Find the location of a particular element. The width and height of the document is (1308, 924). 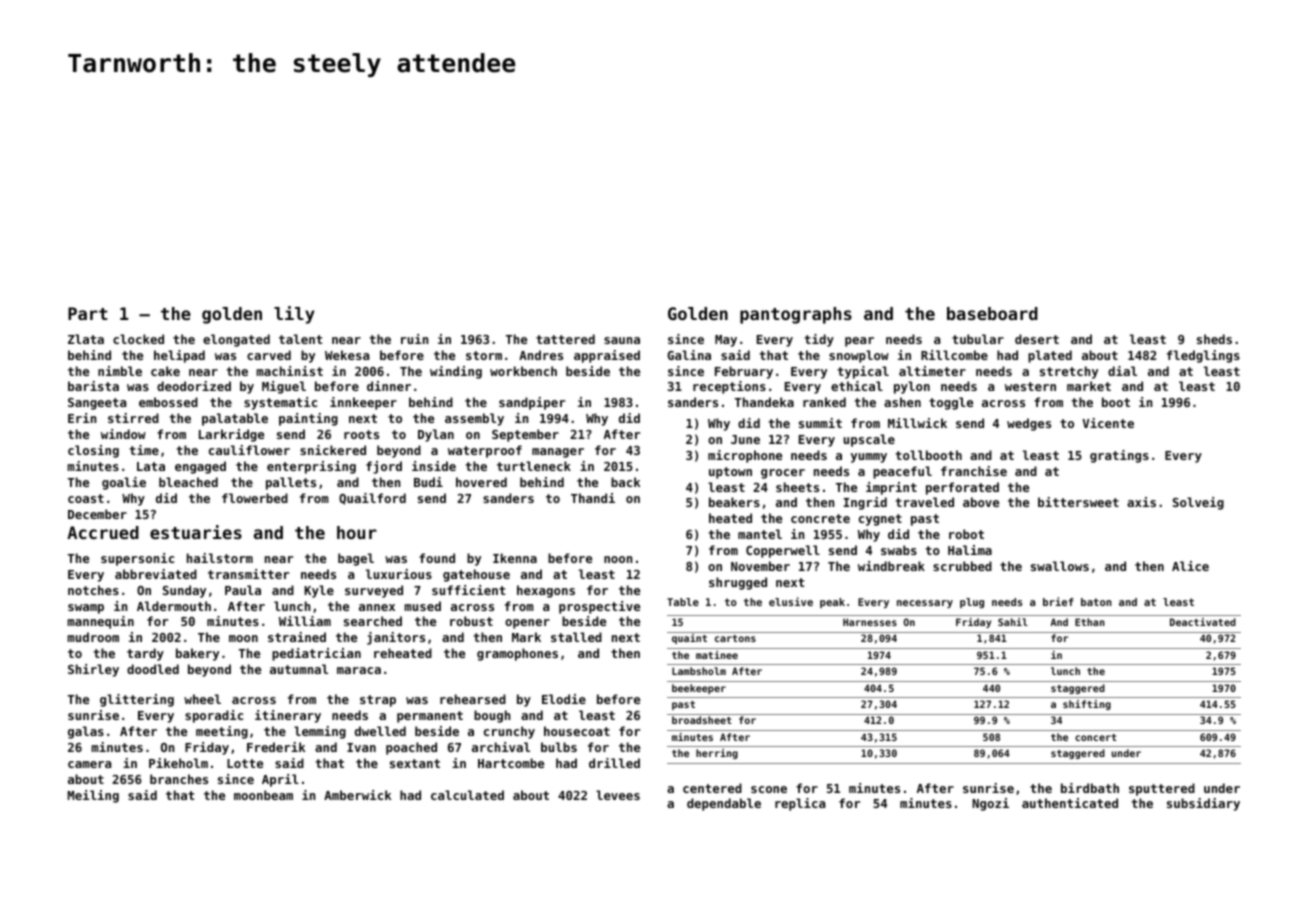

turtleneck is located at coordinates (534, 466).
